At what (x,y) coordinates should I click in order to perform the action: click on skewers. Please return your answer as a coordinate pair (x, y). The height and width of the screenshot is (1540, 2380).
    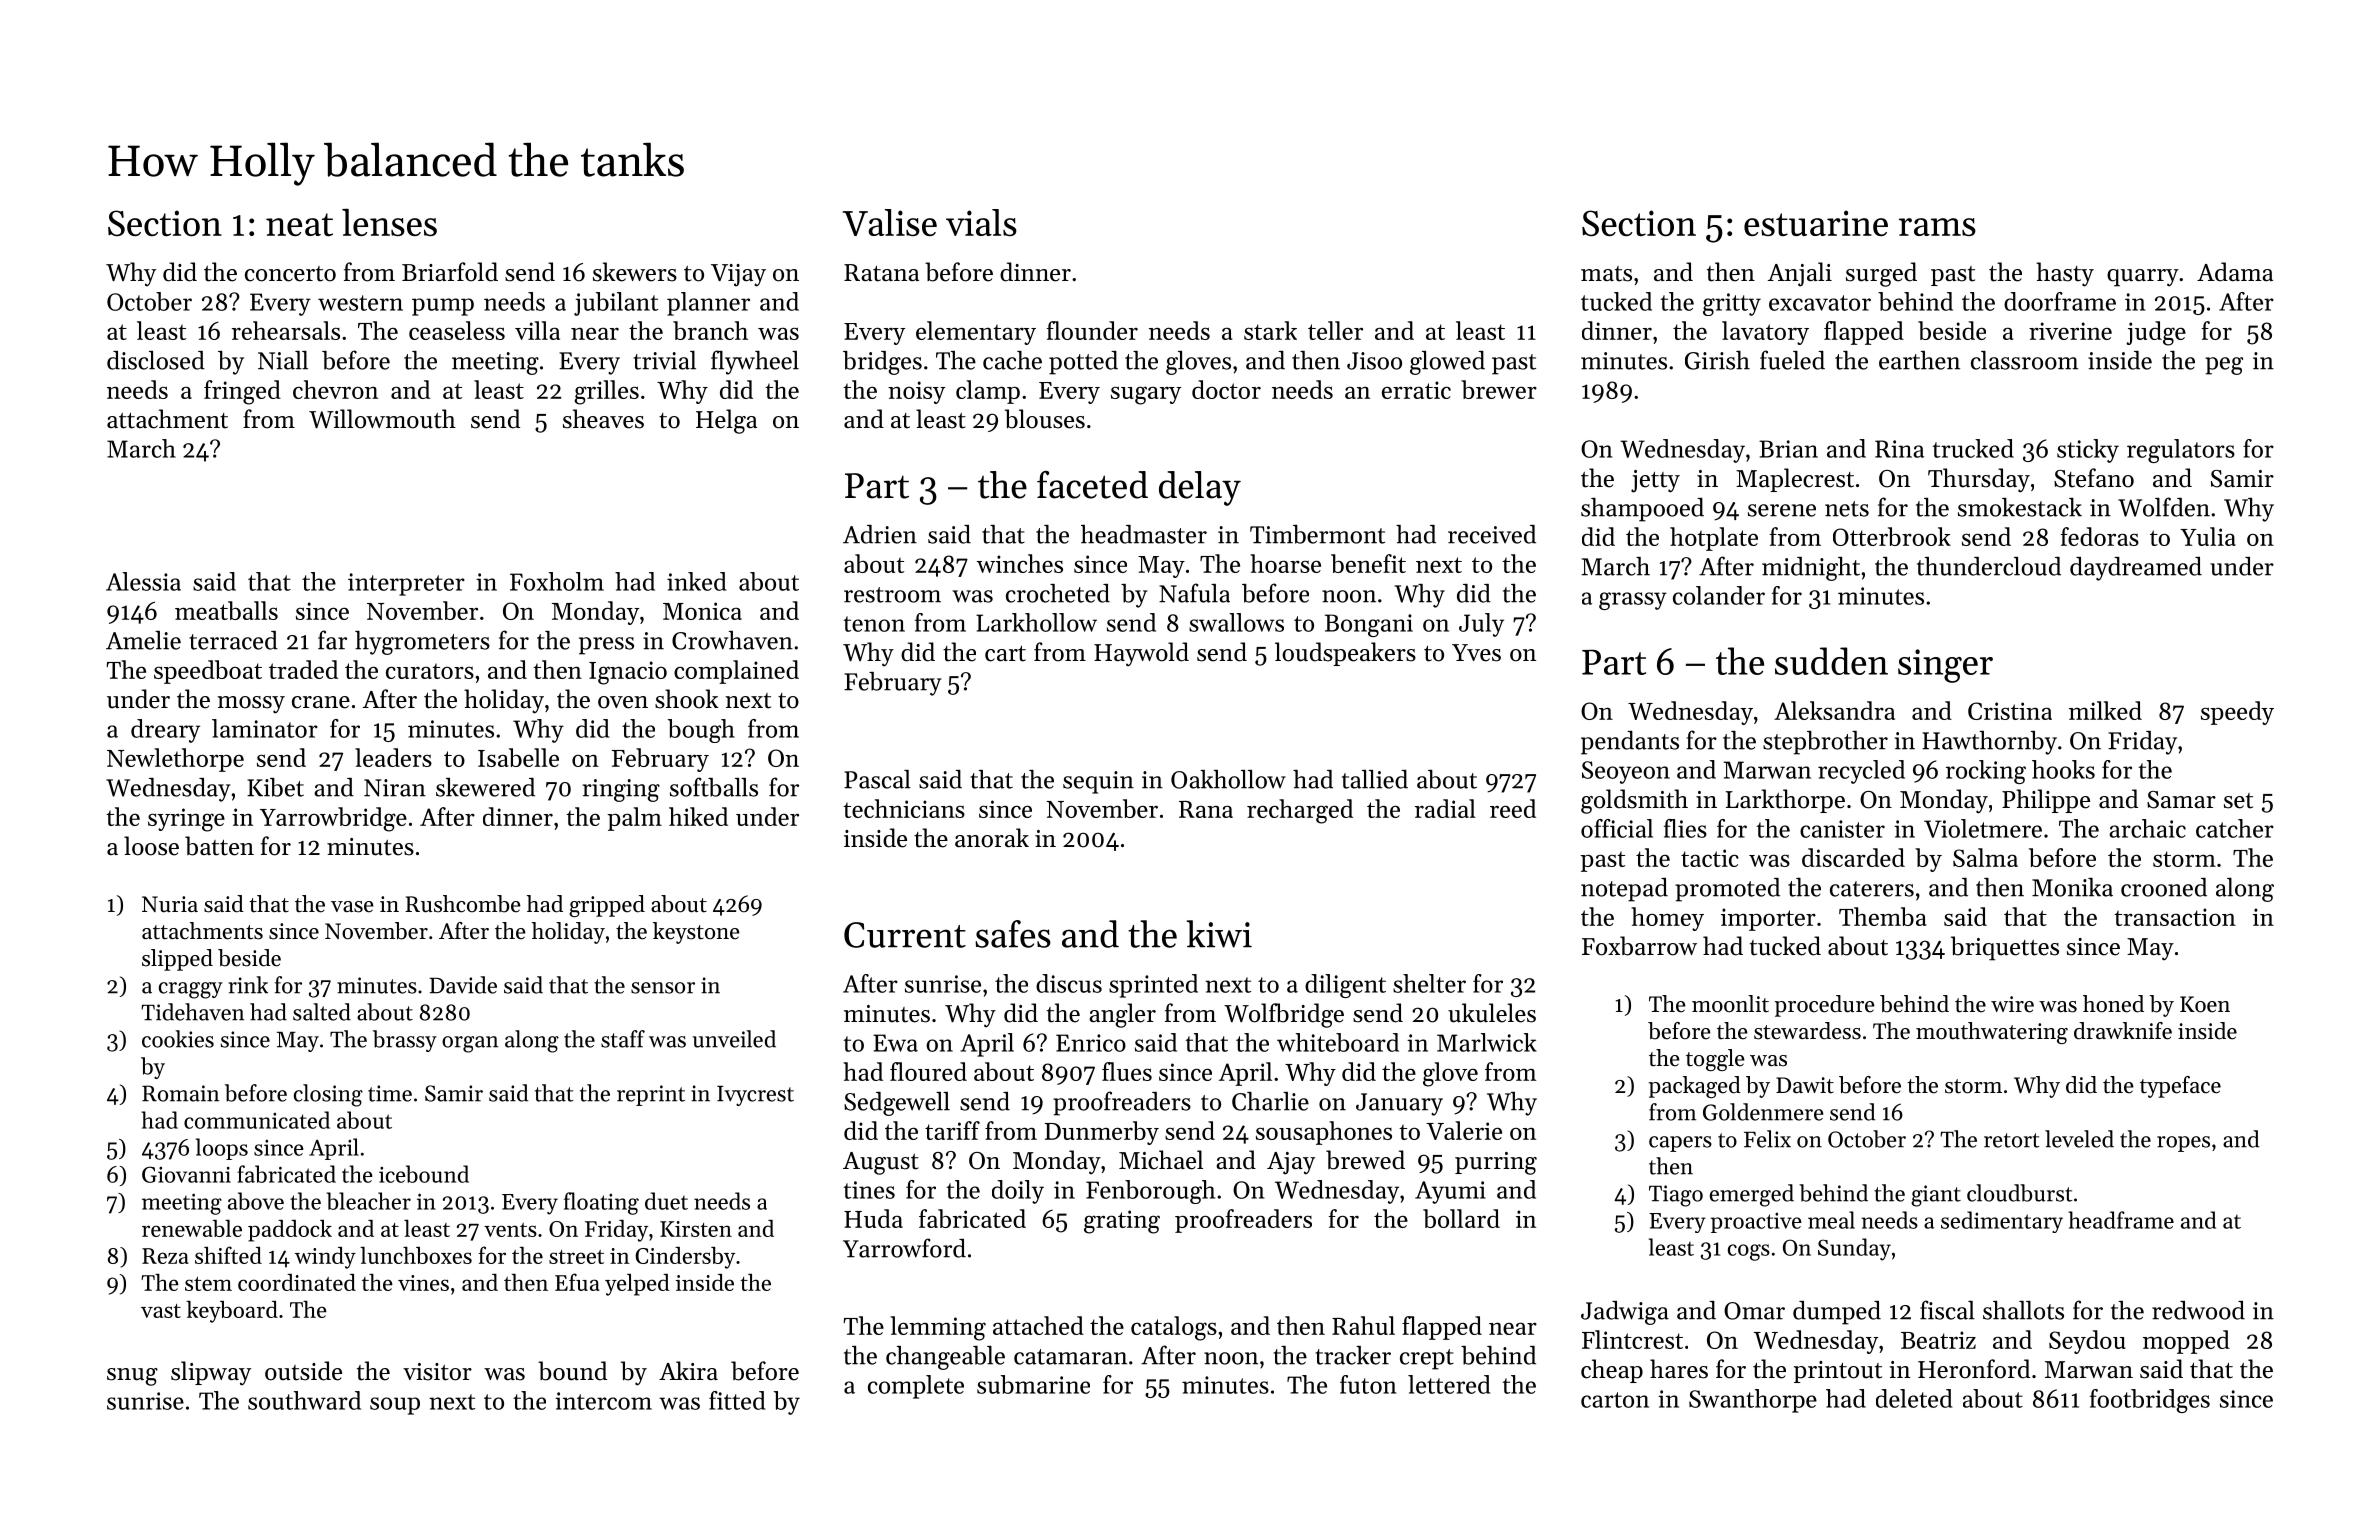
    Looking at the image, I should click on (635, 272).
